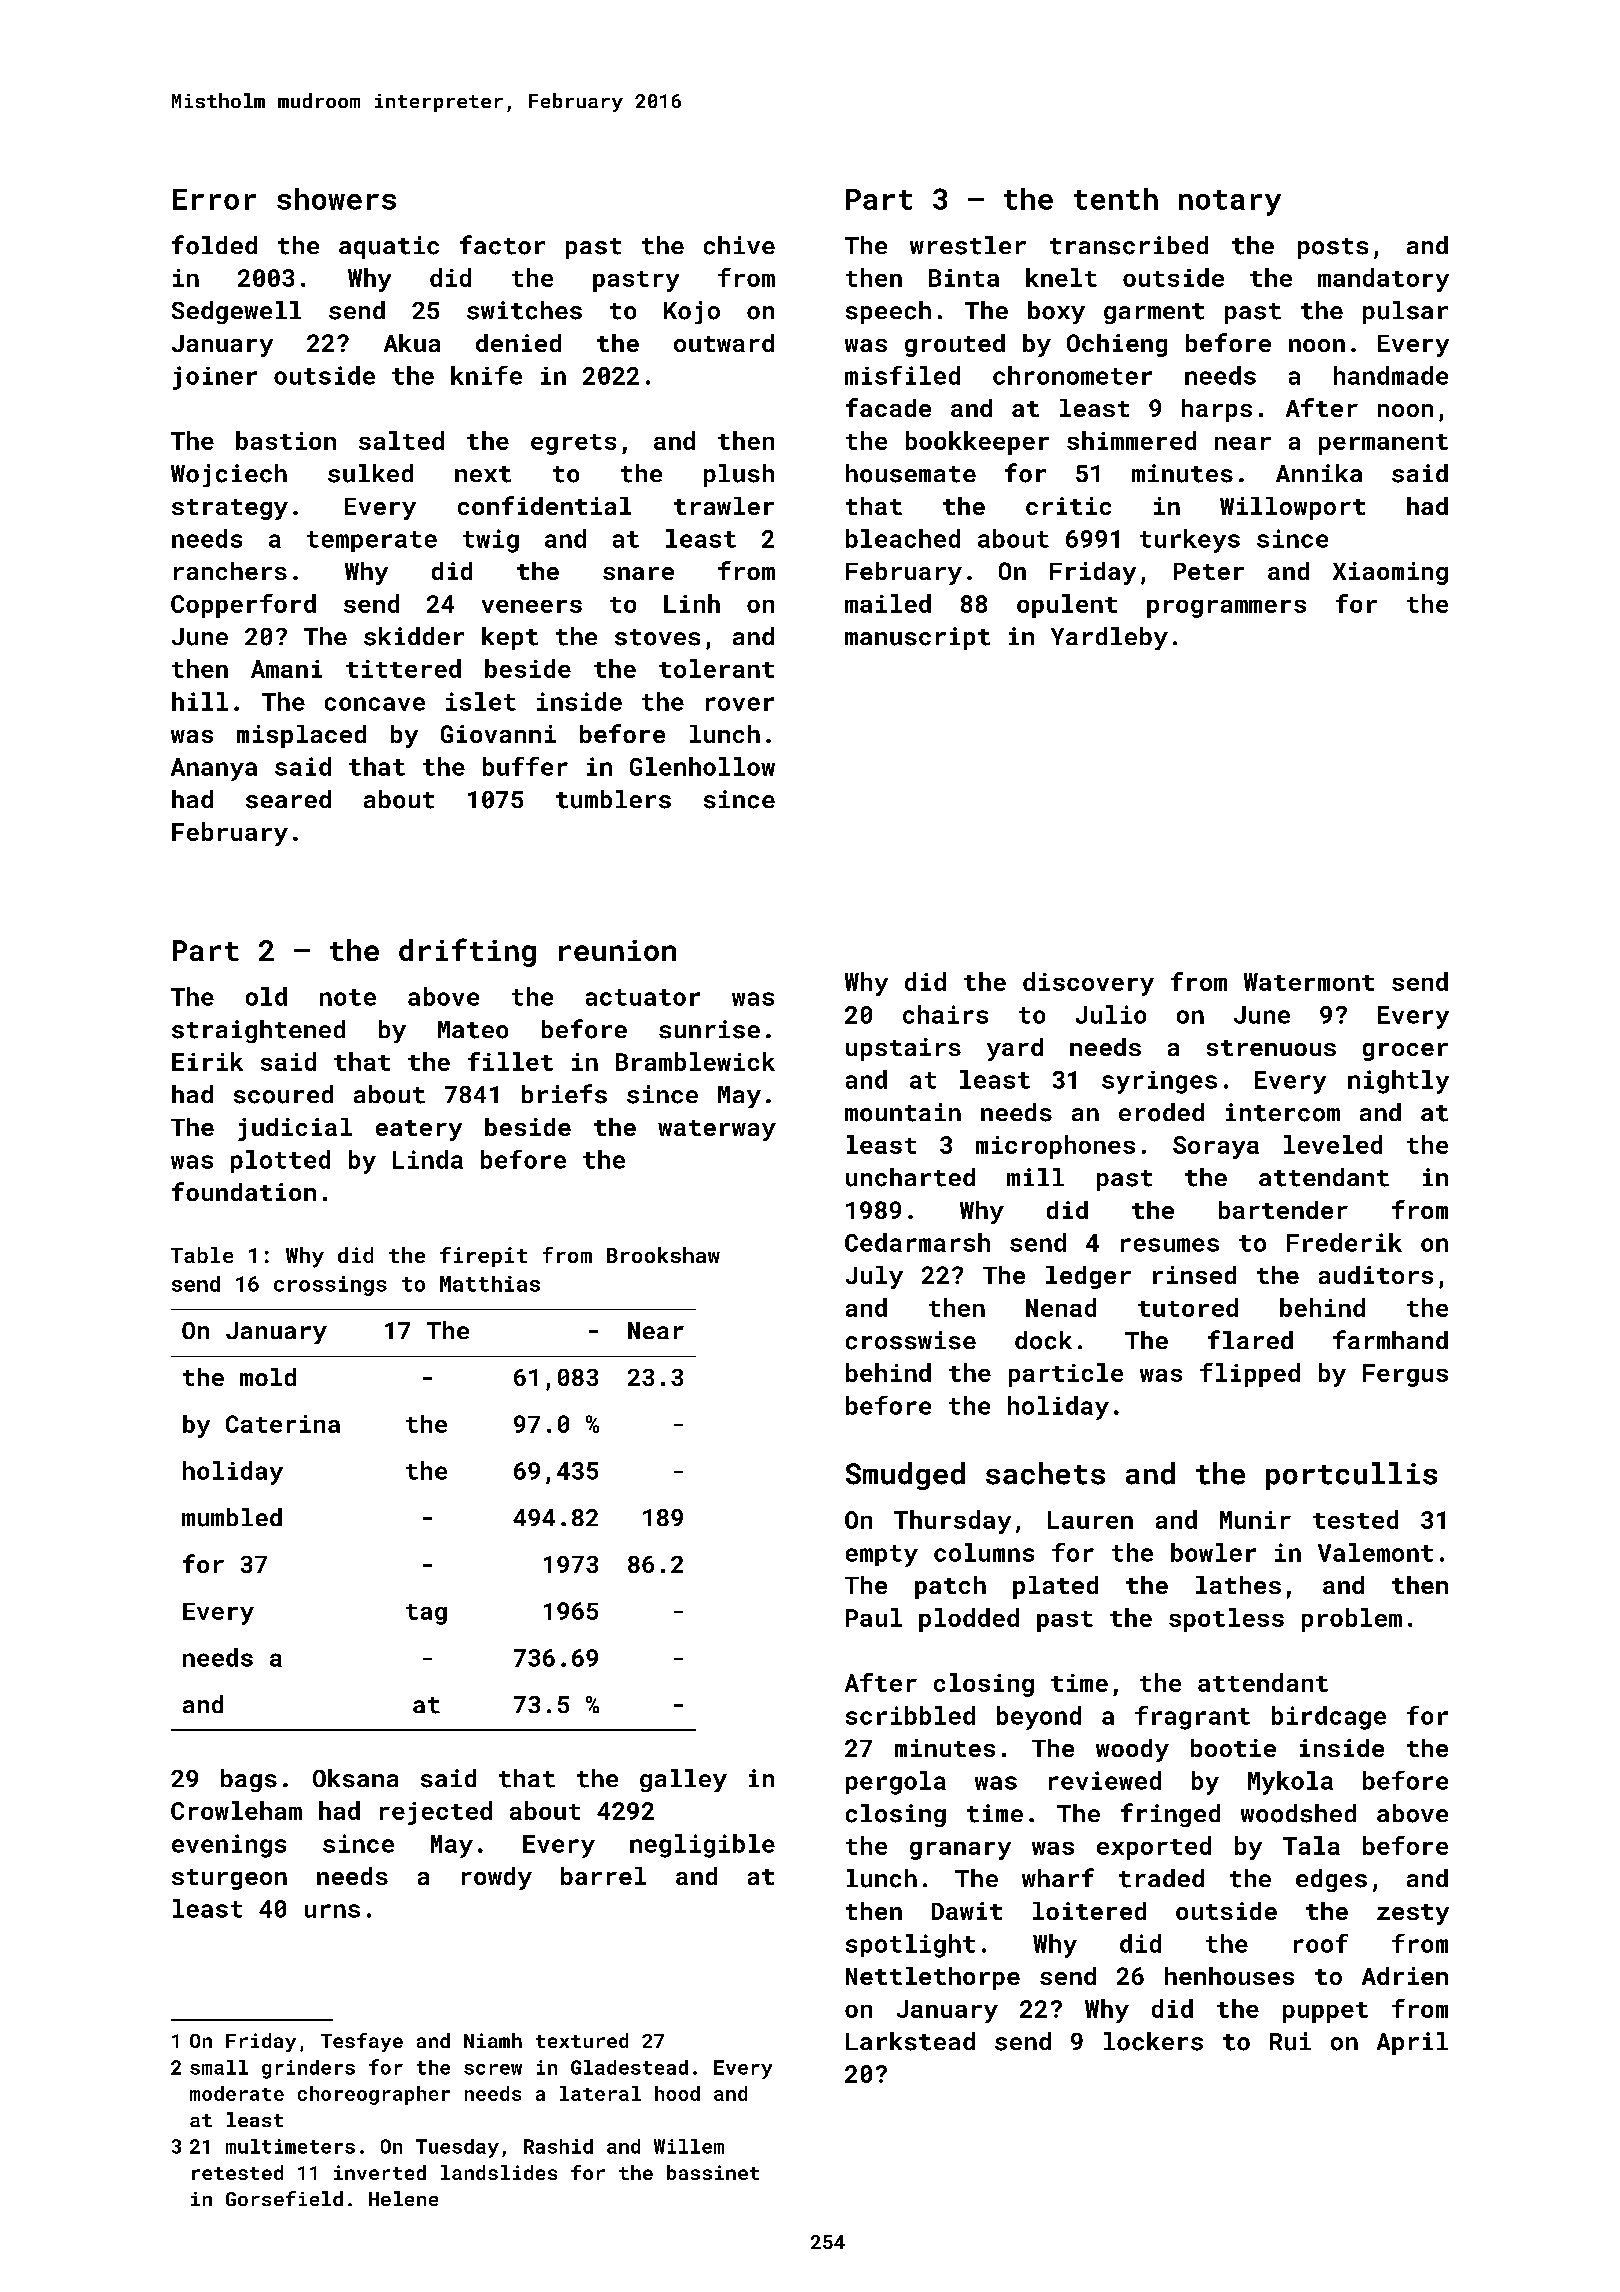 The image size is (1620, 2292). Describe the element at coordinates (1376, 1275) in the document. I see `auditors` at that location.
